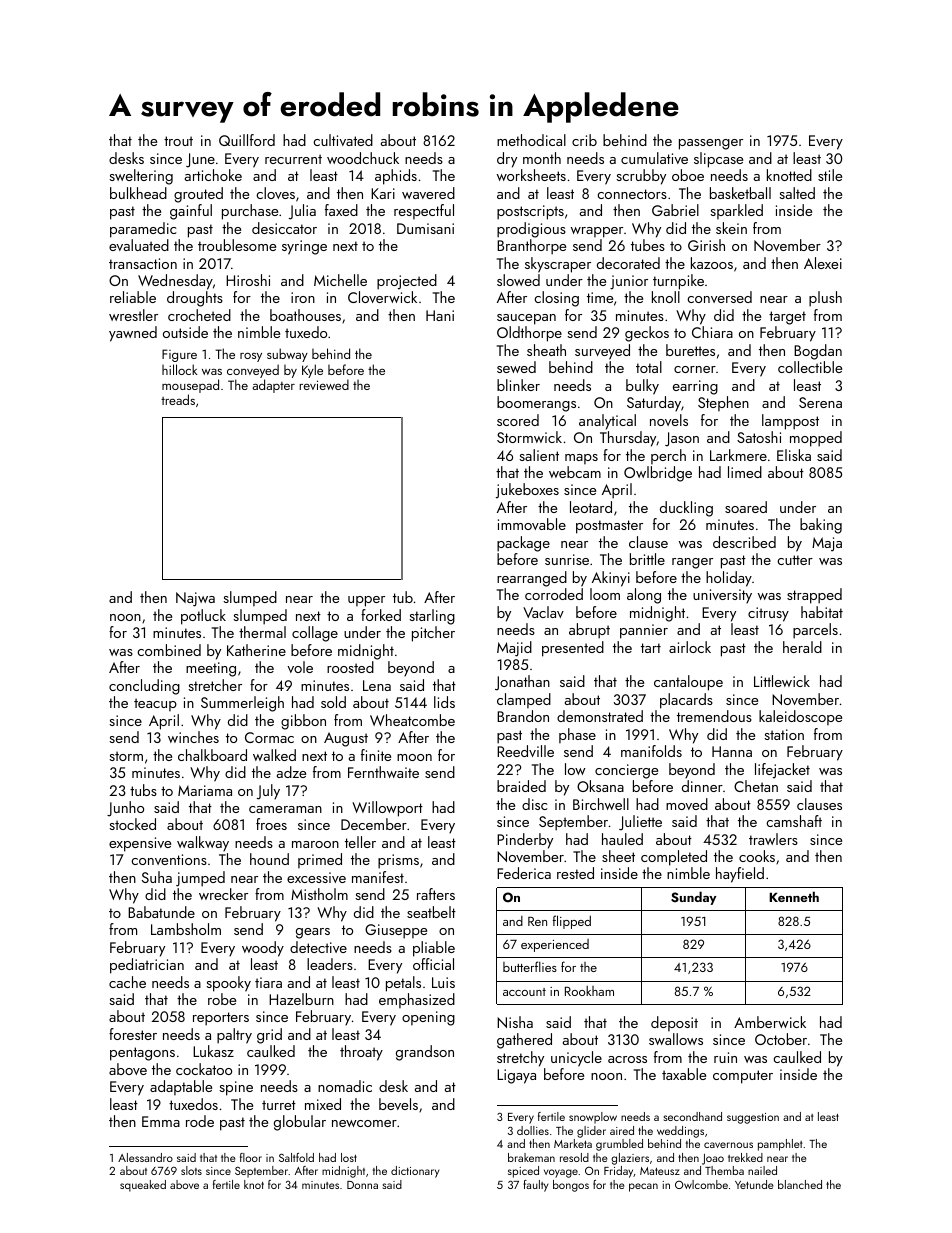  Describe the element at coordinates (821, 526) in the page. I see `baking` at that location.
